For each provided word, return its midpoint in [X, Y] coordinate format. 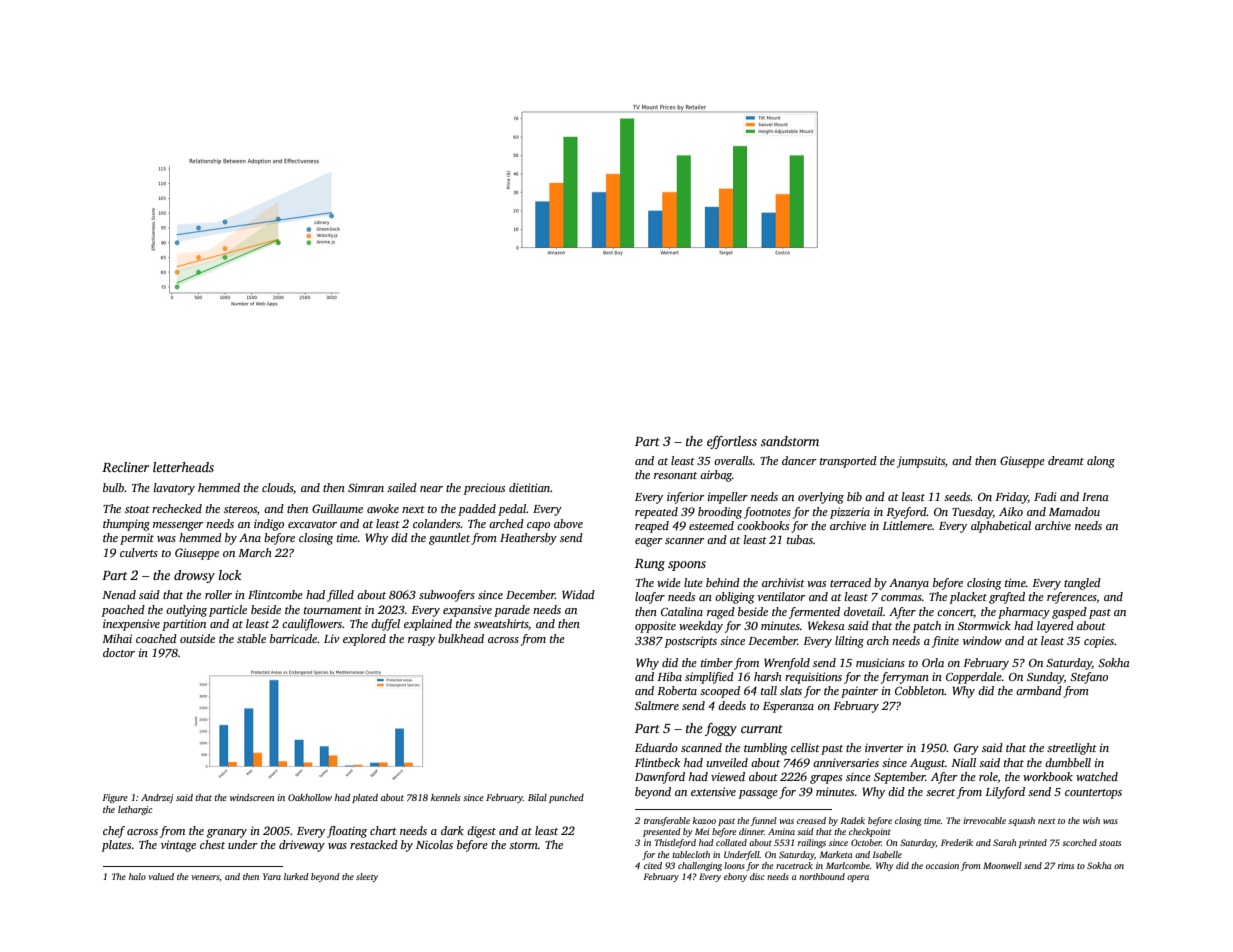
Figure [115, 798]
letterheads [183, 467]
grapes [826, 779]
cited [653, 865]
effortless [732, 442]
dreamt [1066, 460]
